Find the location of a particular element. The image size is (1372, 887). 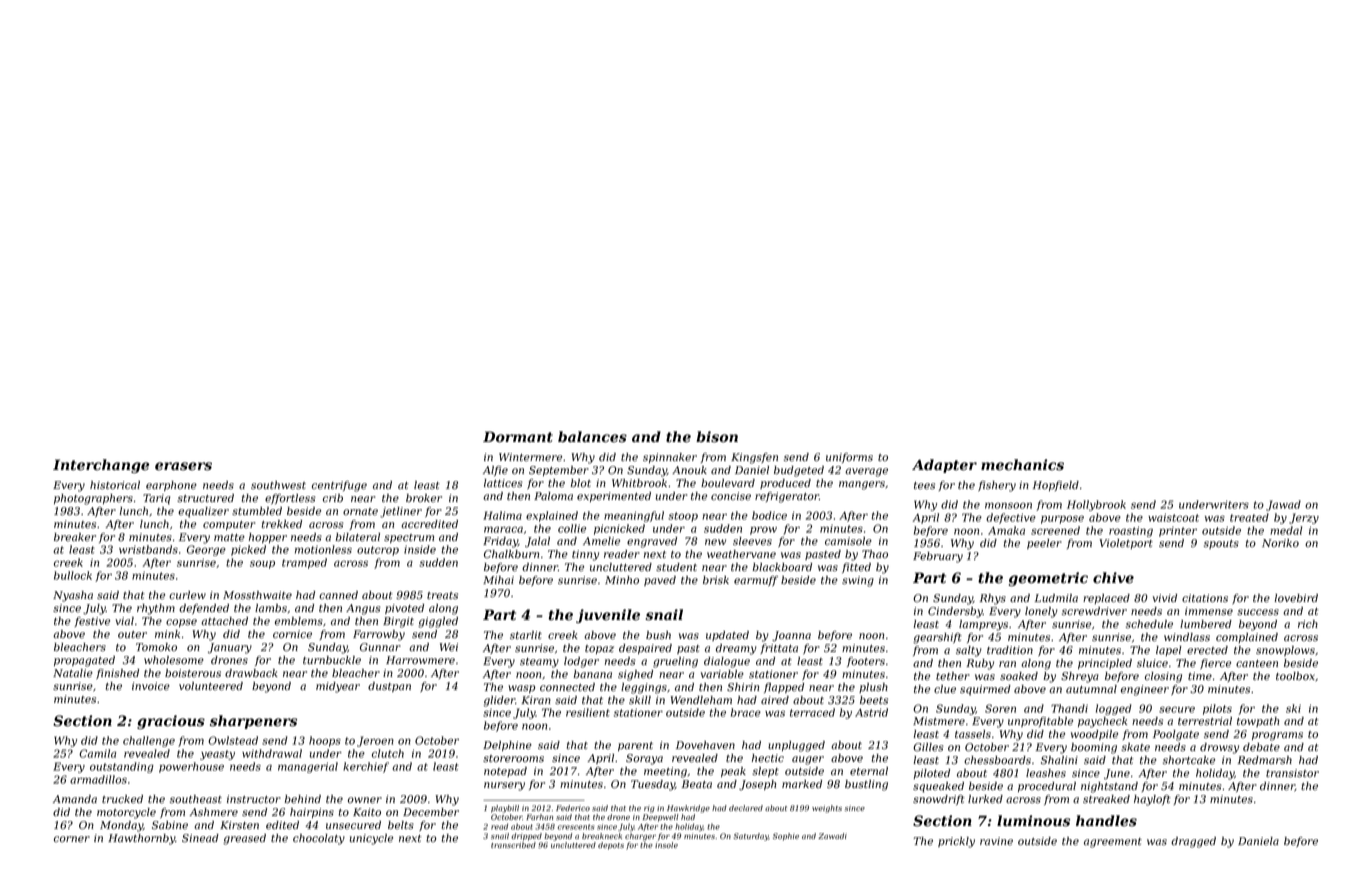

erasers is located at coordinates (183, 466).
